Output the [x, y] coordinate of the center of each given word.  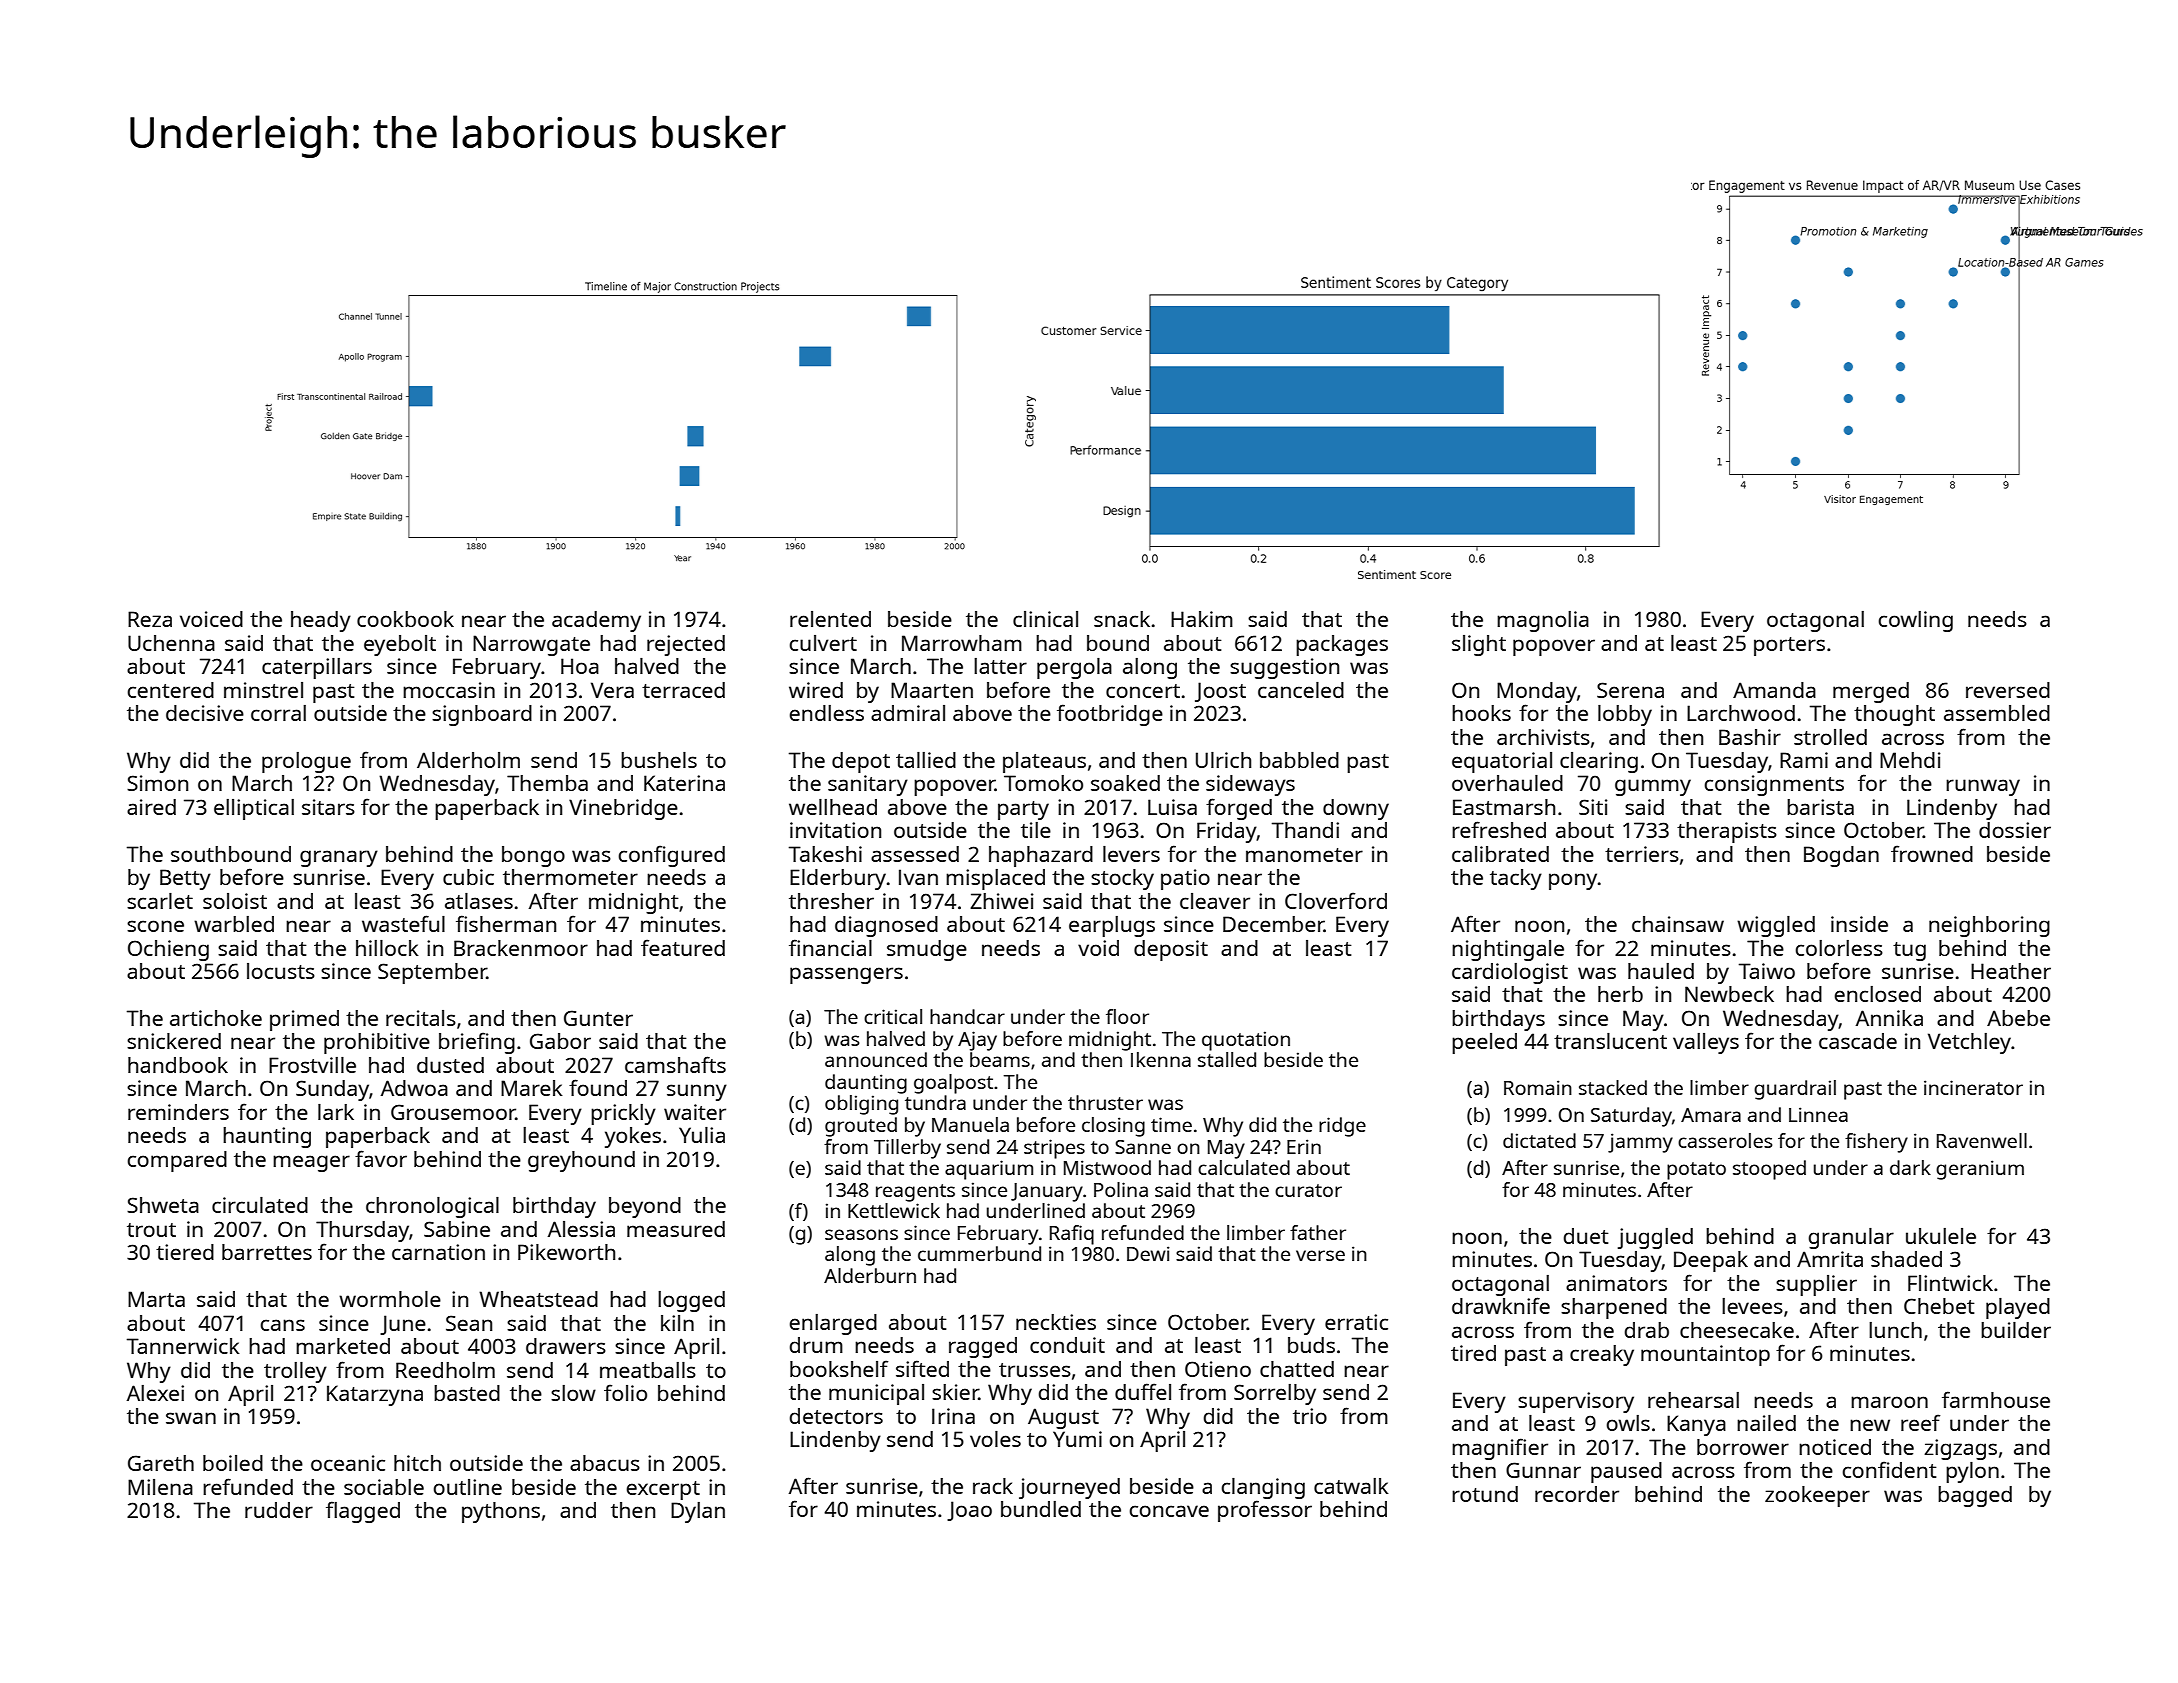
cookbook [405, 619]
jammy [1640, 1143]
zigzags [1960, 1449]
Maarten [932, 690]
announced [876, 1059]
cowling [1915, 621]
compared [177, 1161]
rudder [279, 1510]
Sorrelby [1275, 1394]
